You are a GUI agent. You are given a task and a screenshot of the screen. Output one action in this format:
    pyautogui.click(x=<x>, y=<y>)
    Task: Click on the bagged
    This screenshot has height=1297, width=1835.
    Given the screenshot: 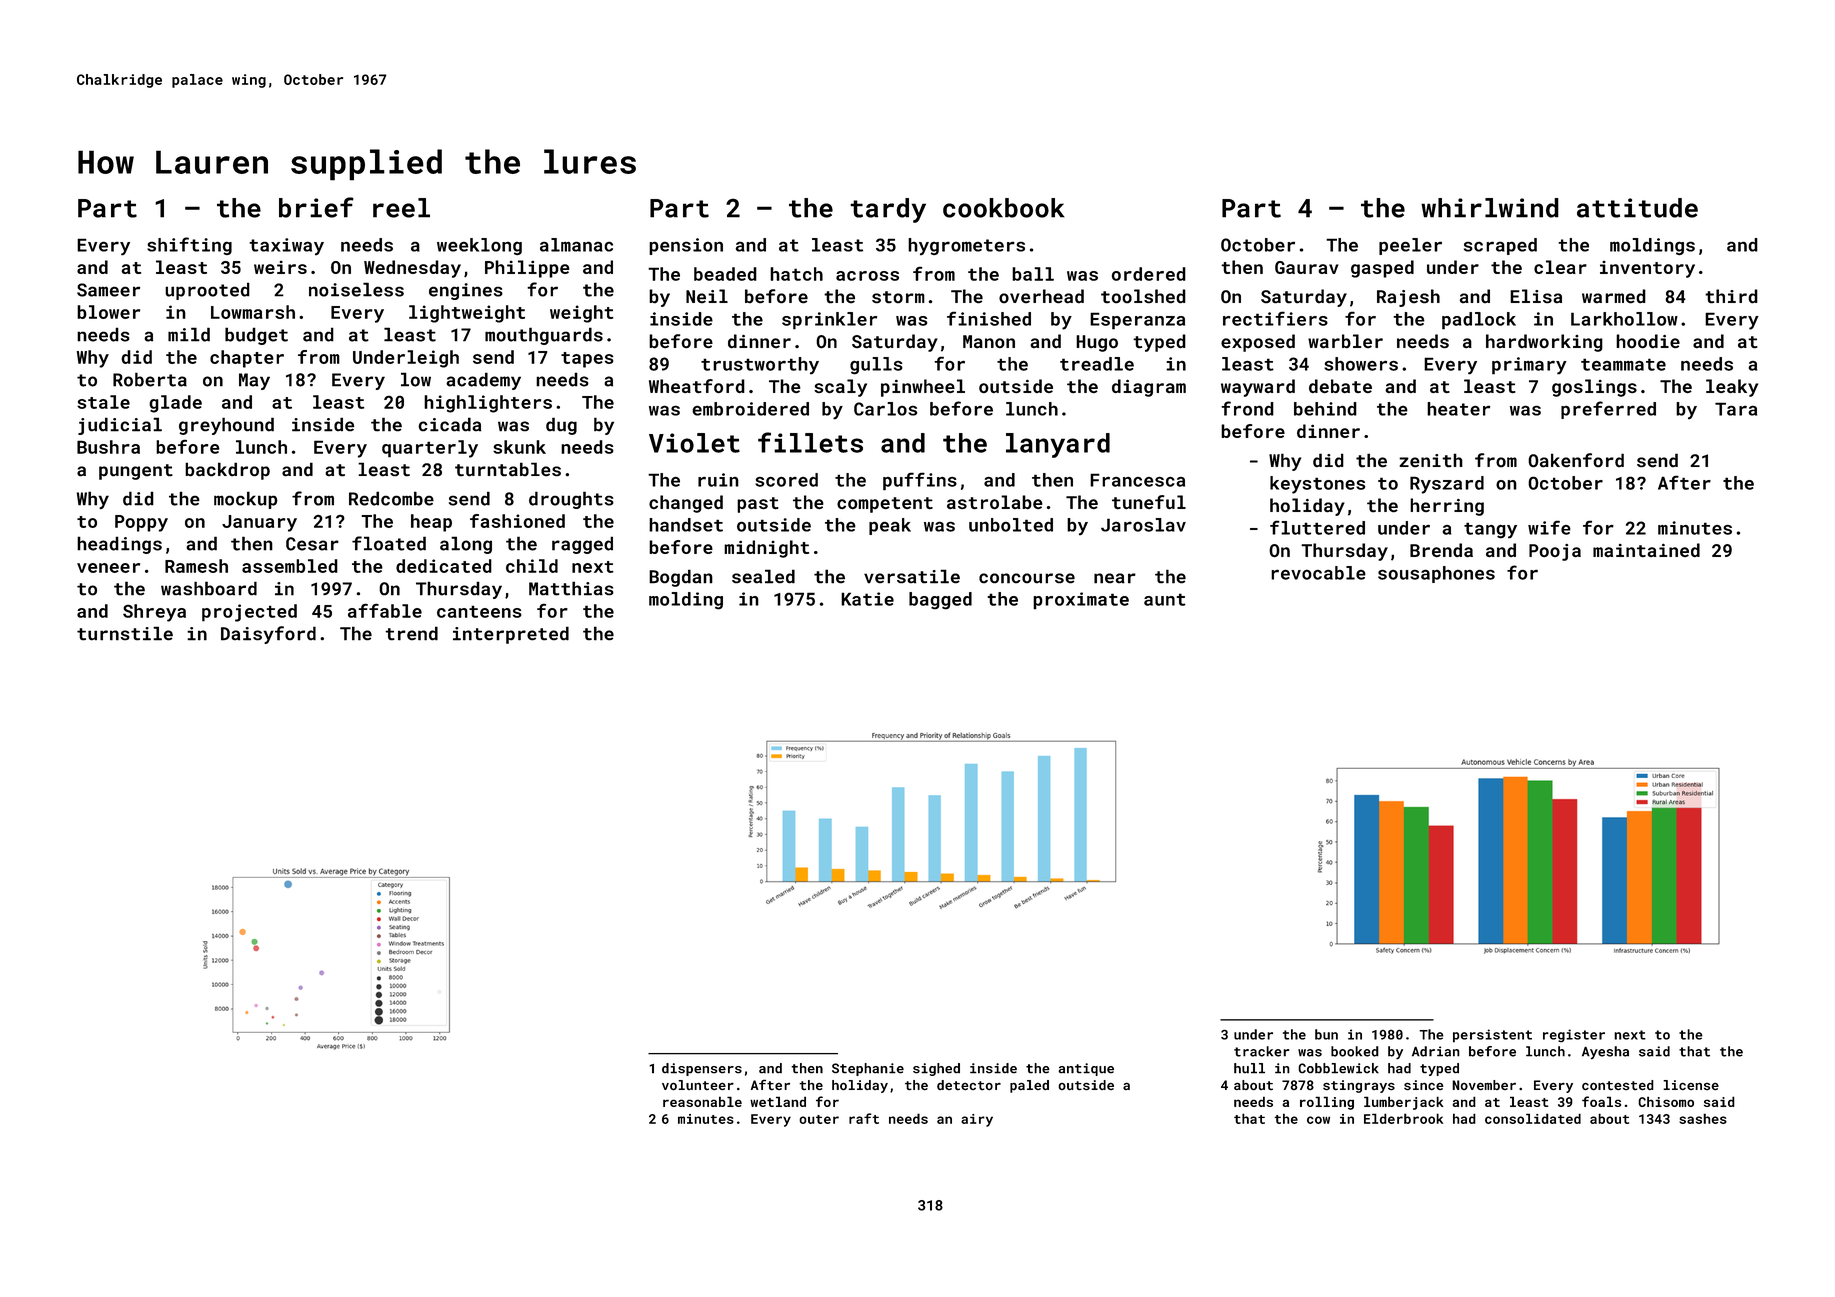 What is the action you would take?
    pyautogui.click(x=940, y=600)
